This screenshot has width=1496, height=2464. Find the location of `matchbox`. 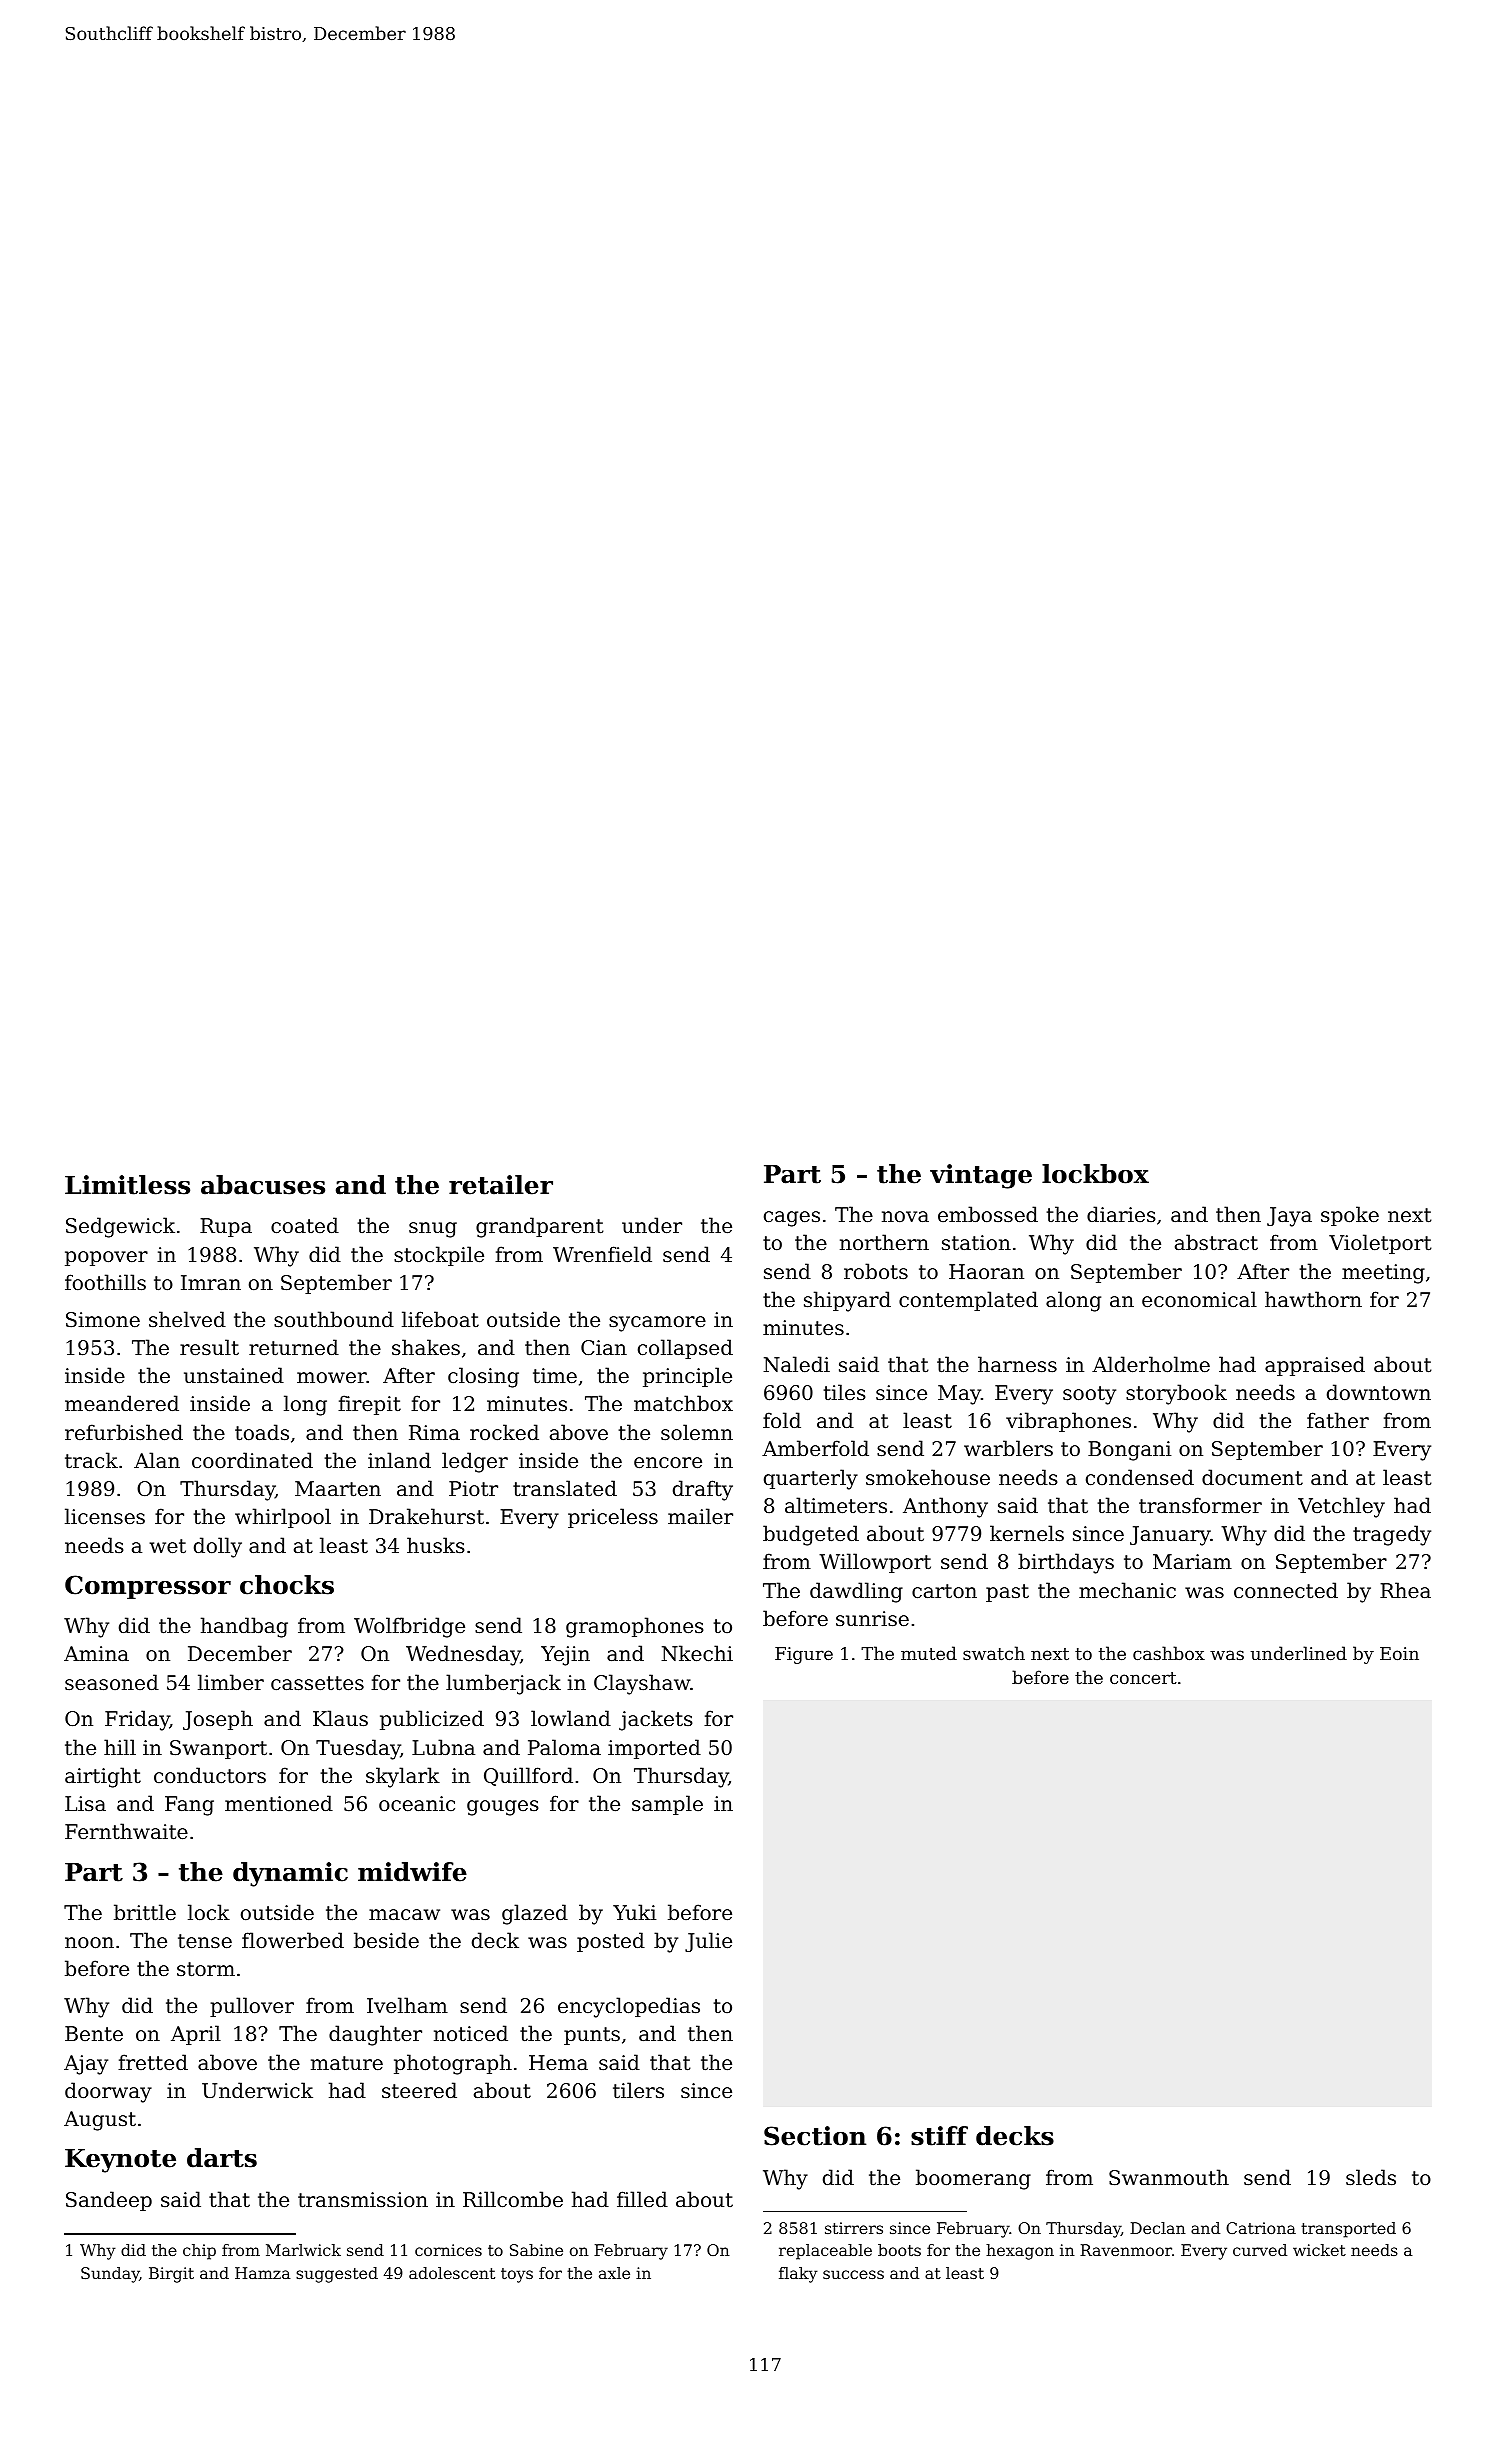

matchbox is located at coordinates (683, 1403).
